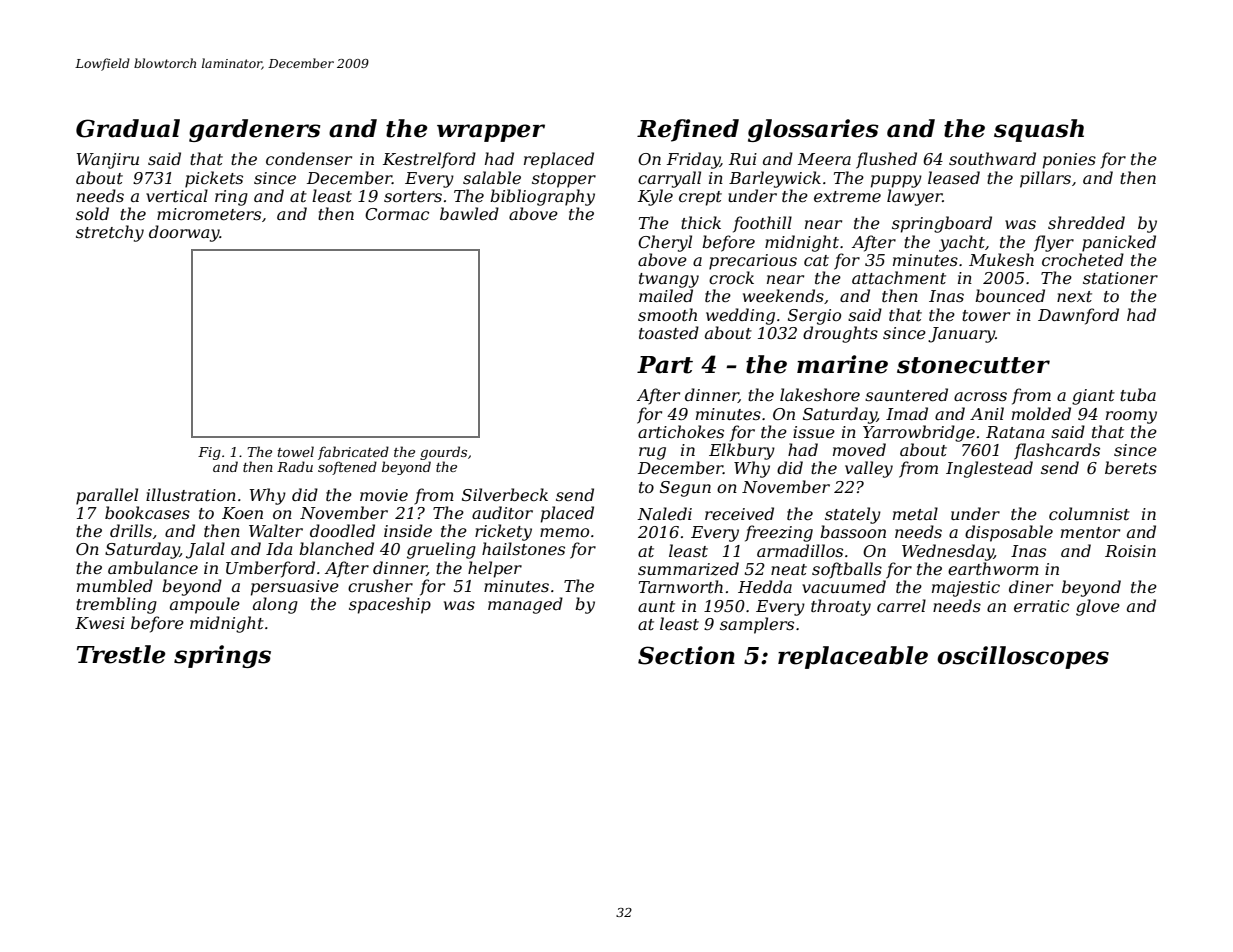 The width and height of the image is (1233, 952). I want to click on Kwesi, so click(100, 623).
